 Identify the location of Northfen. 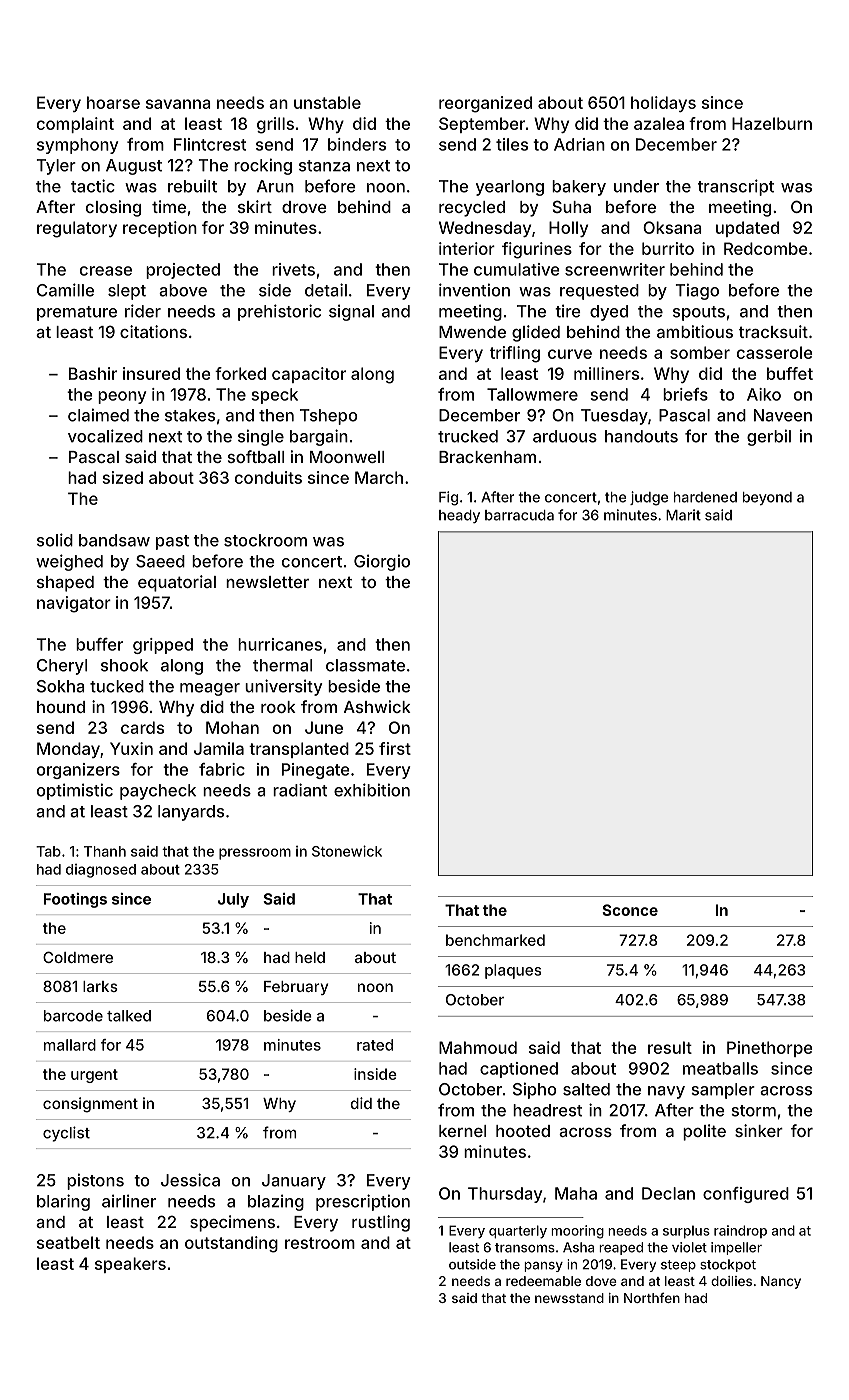
(652, 1297).
